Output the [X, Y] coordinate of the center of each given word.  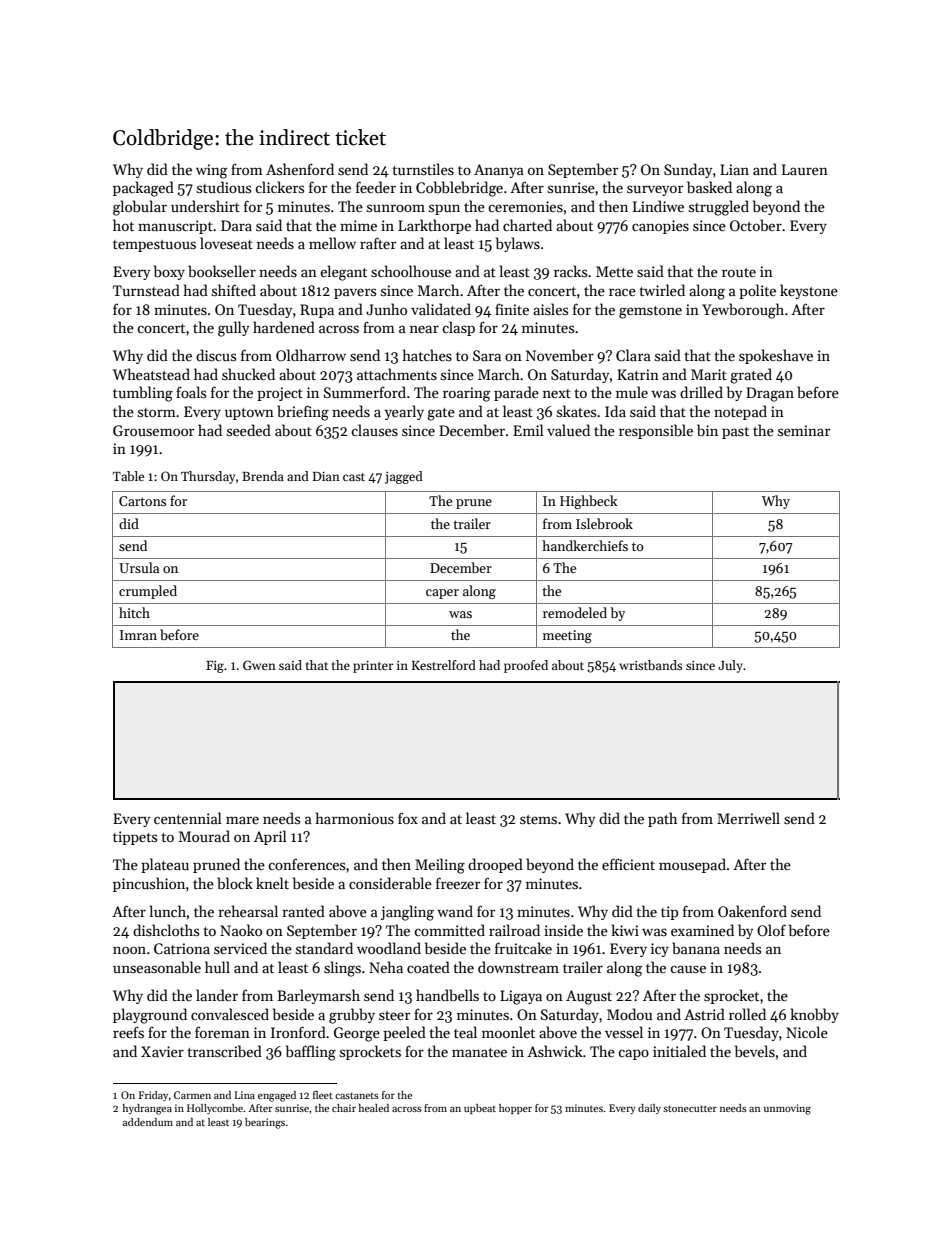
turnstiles [423, 169]
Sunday [688, 170]
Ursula [139, 567]
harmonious [355, 818]
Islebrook [604, 523]
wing [212, 171]
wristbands [650, 665]
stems [538, 819]
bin [707, 430]
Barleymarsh [318, 996]
